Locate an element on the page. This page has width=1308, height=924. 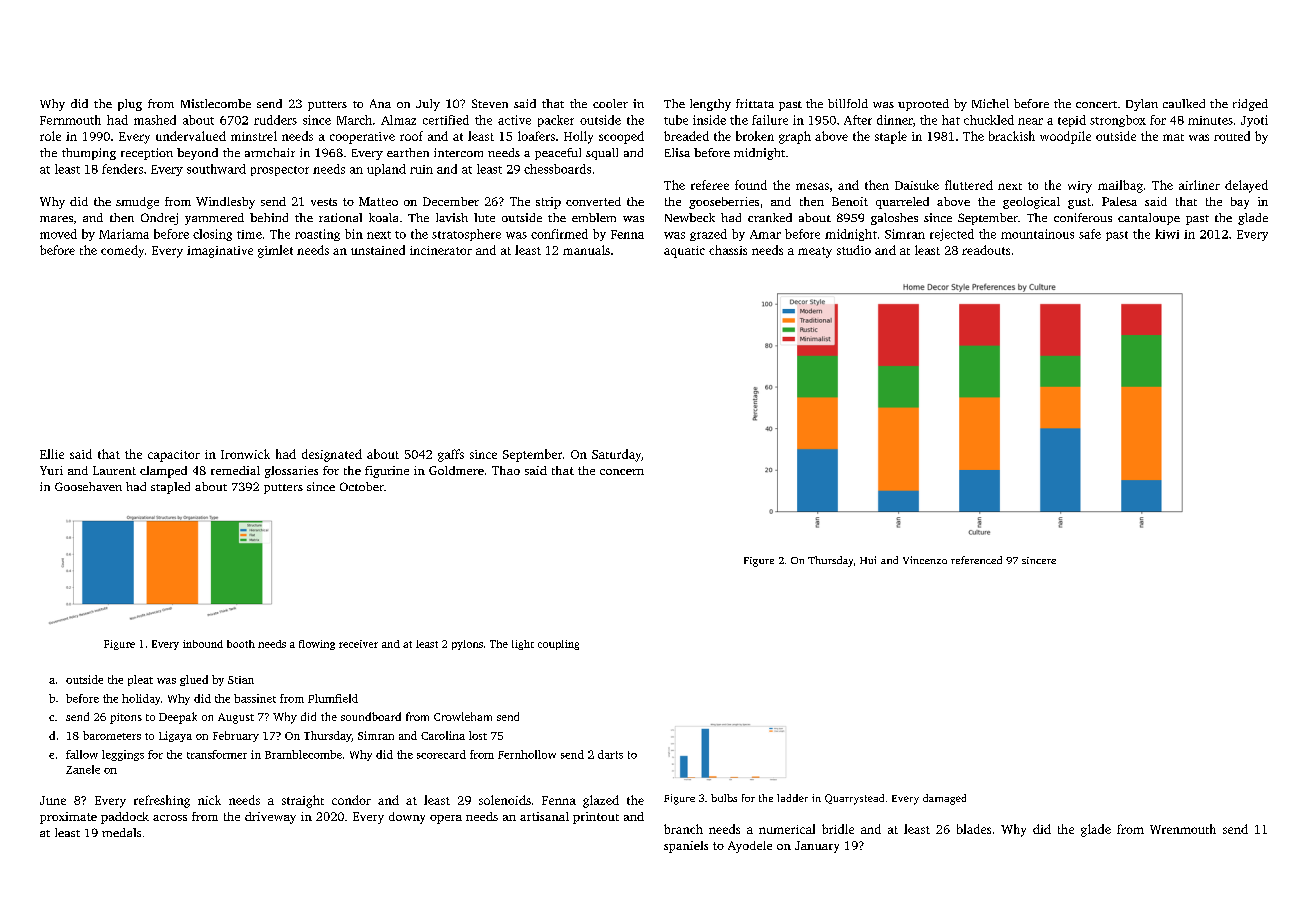
brackish is located at coordinates (1012, 136).
